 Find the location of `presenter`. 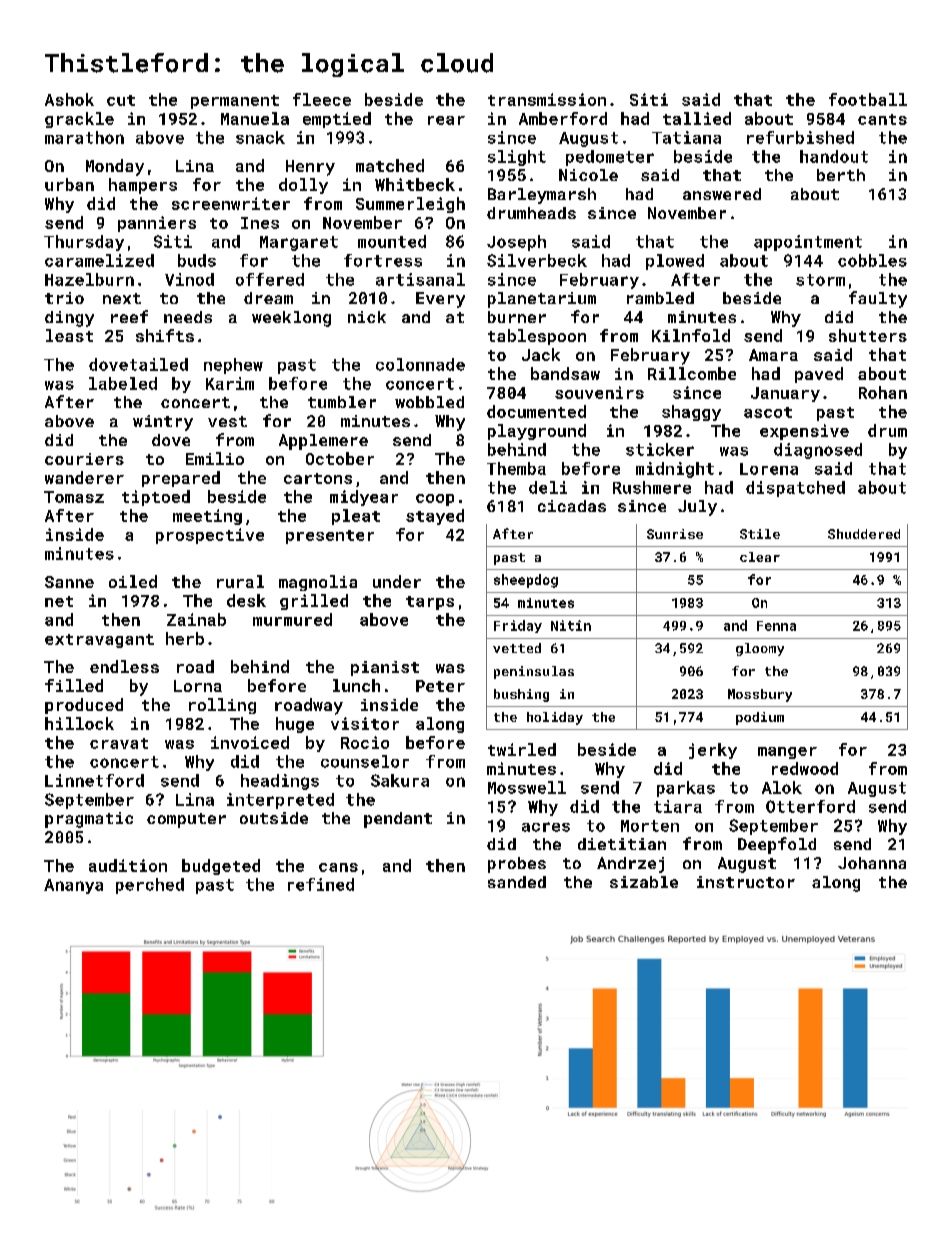

presenter is located at coordinates (330, 537).
